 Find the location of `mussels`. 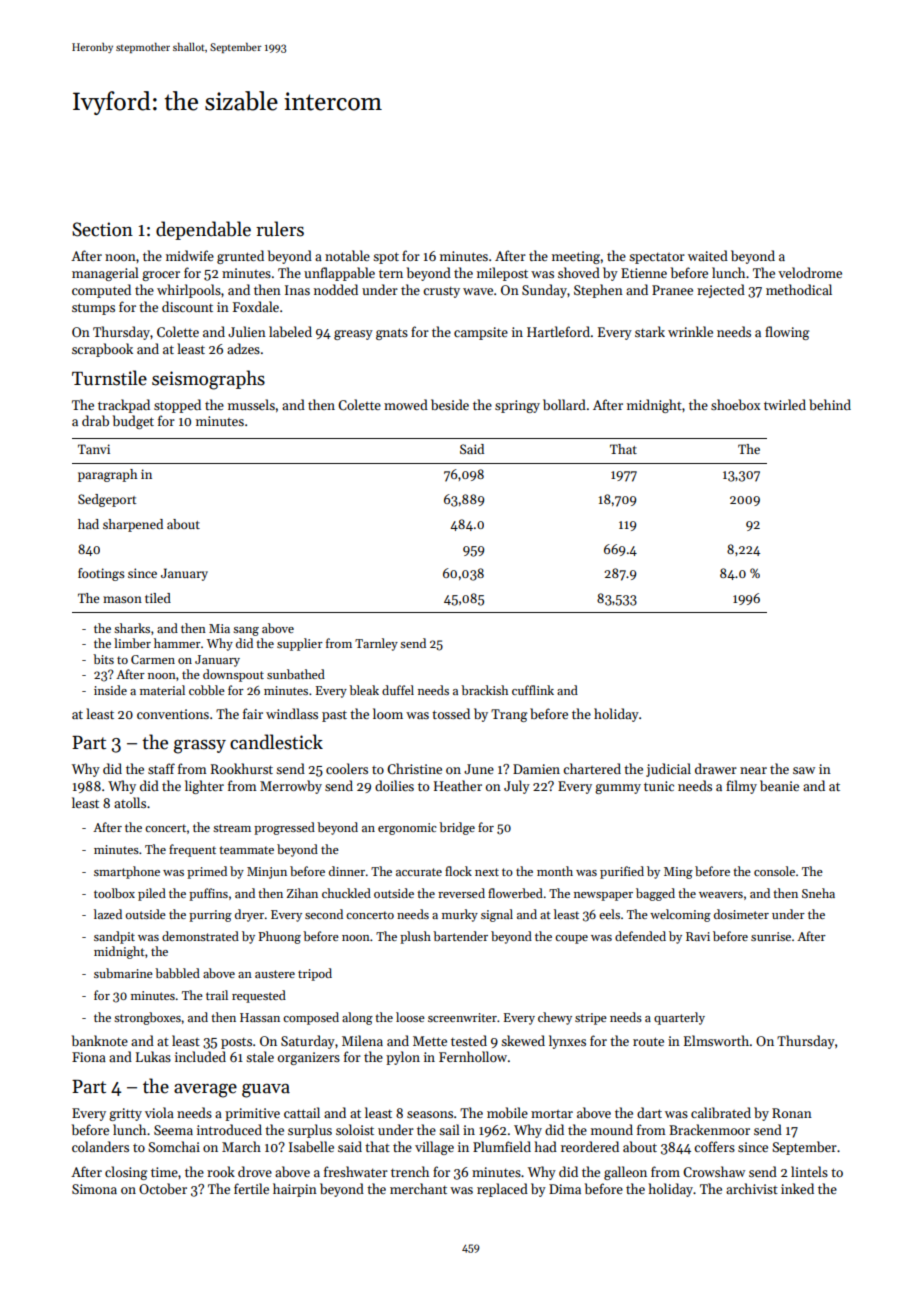

mussels is located at coordinates (251, 404).
